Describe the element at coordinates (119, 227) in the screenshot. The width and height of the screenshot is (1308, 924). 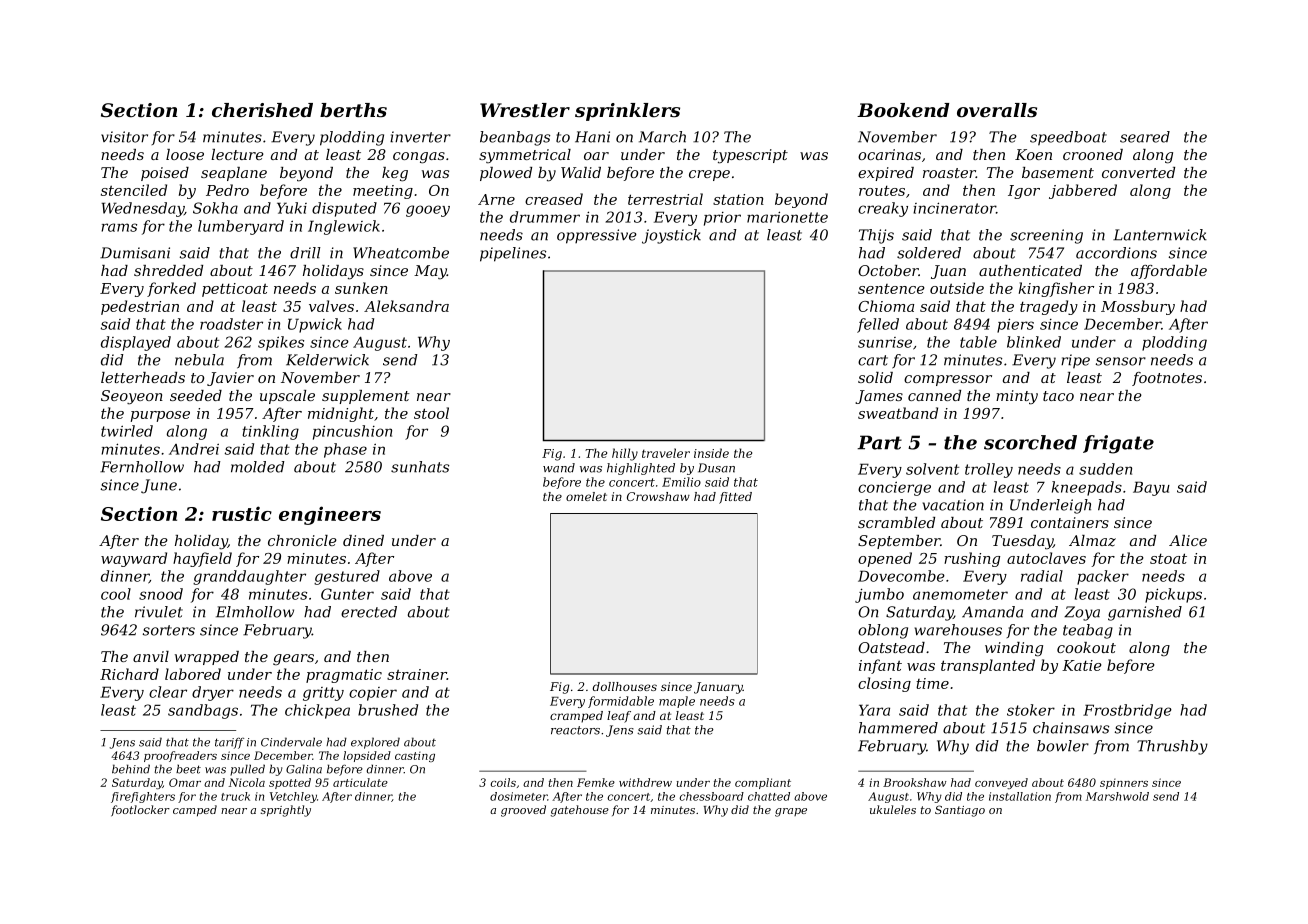
I see `rams` at that location.
